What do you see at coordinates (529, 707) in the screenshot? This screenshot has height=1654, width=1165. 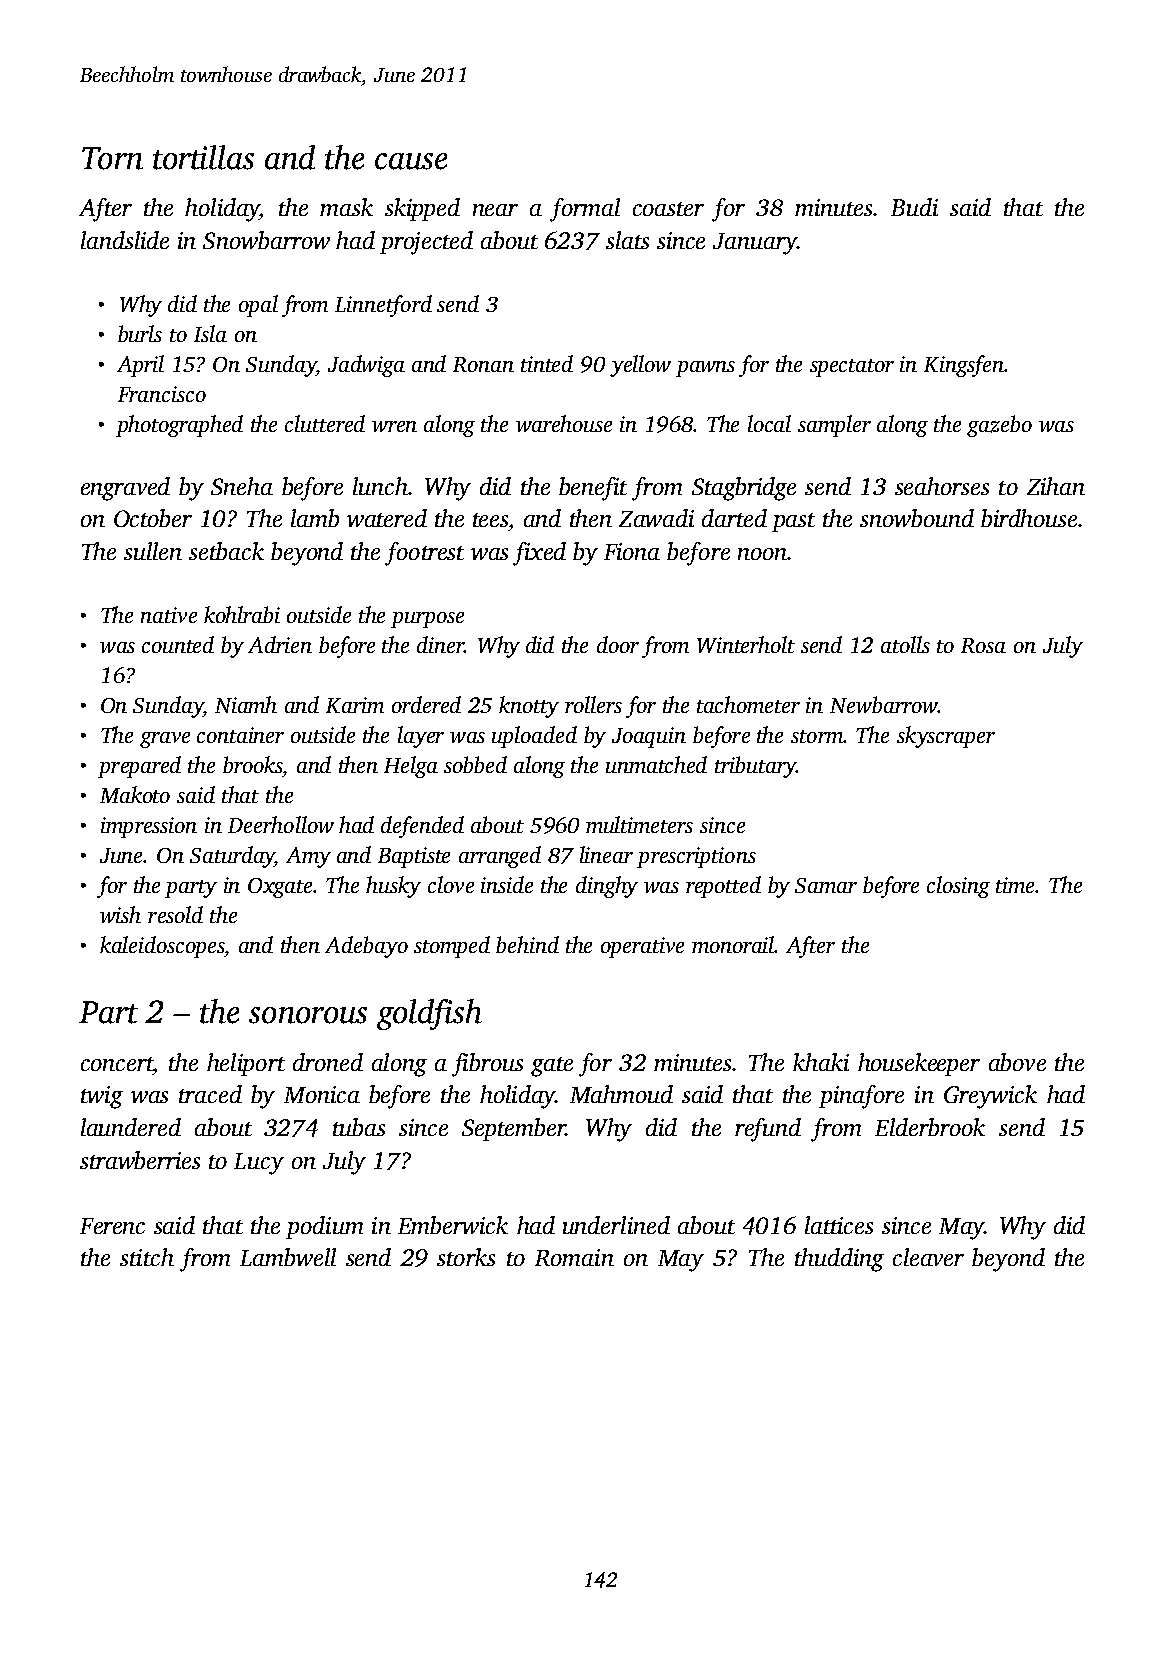 I see `knotty` at bounding box center [529, 707].
